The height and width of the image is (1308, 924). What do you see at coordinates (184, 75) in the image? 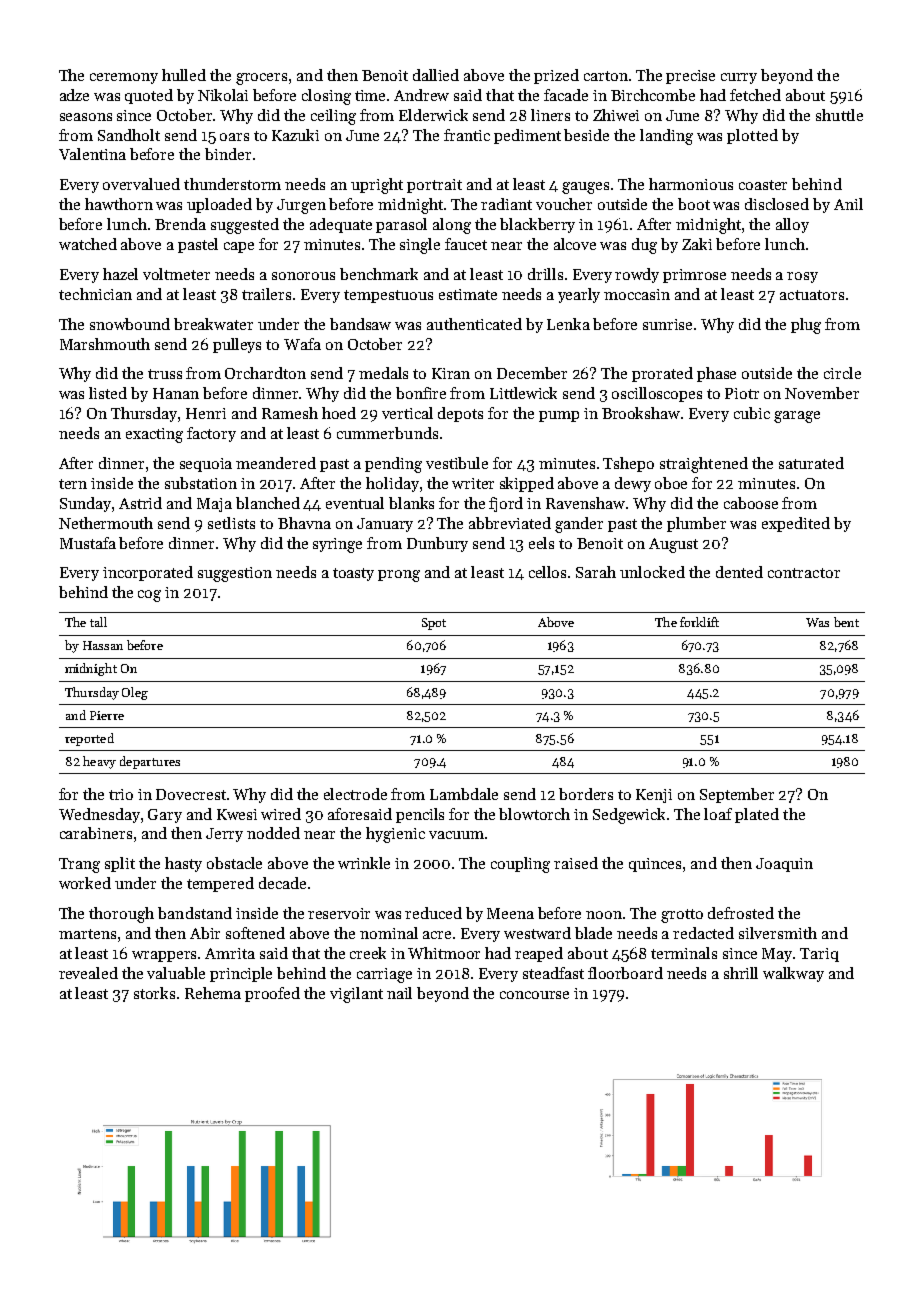
I see `hulled` at bounding box center [184, 75].
